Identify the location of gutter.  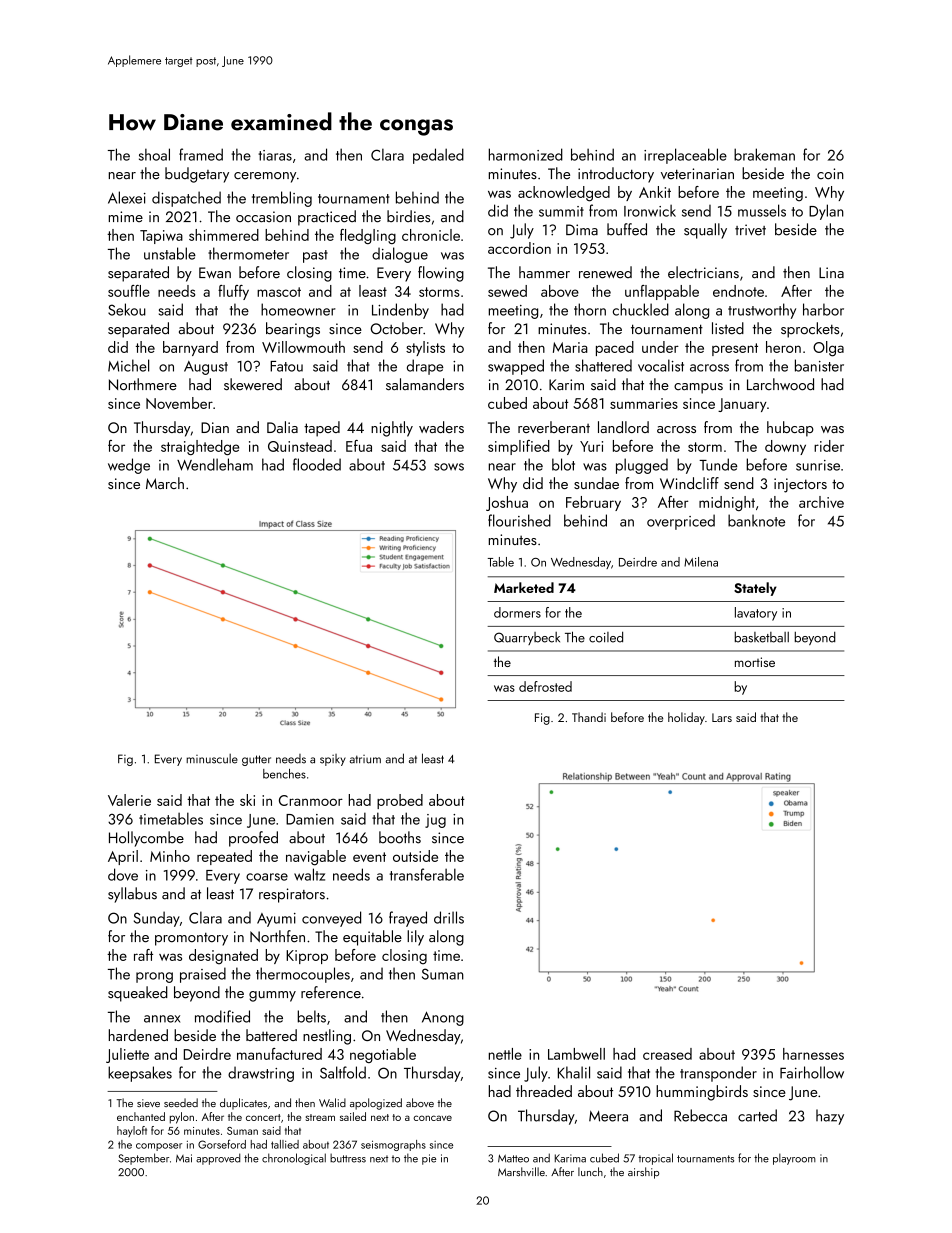
(256, 760).
